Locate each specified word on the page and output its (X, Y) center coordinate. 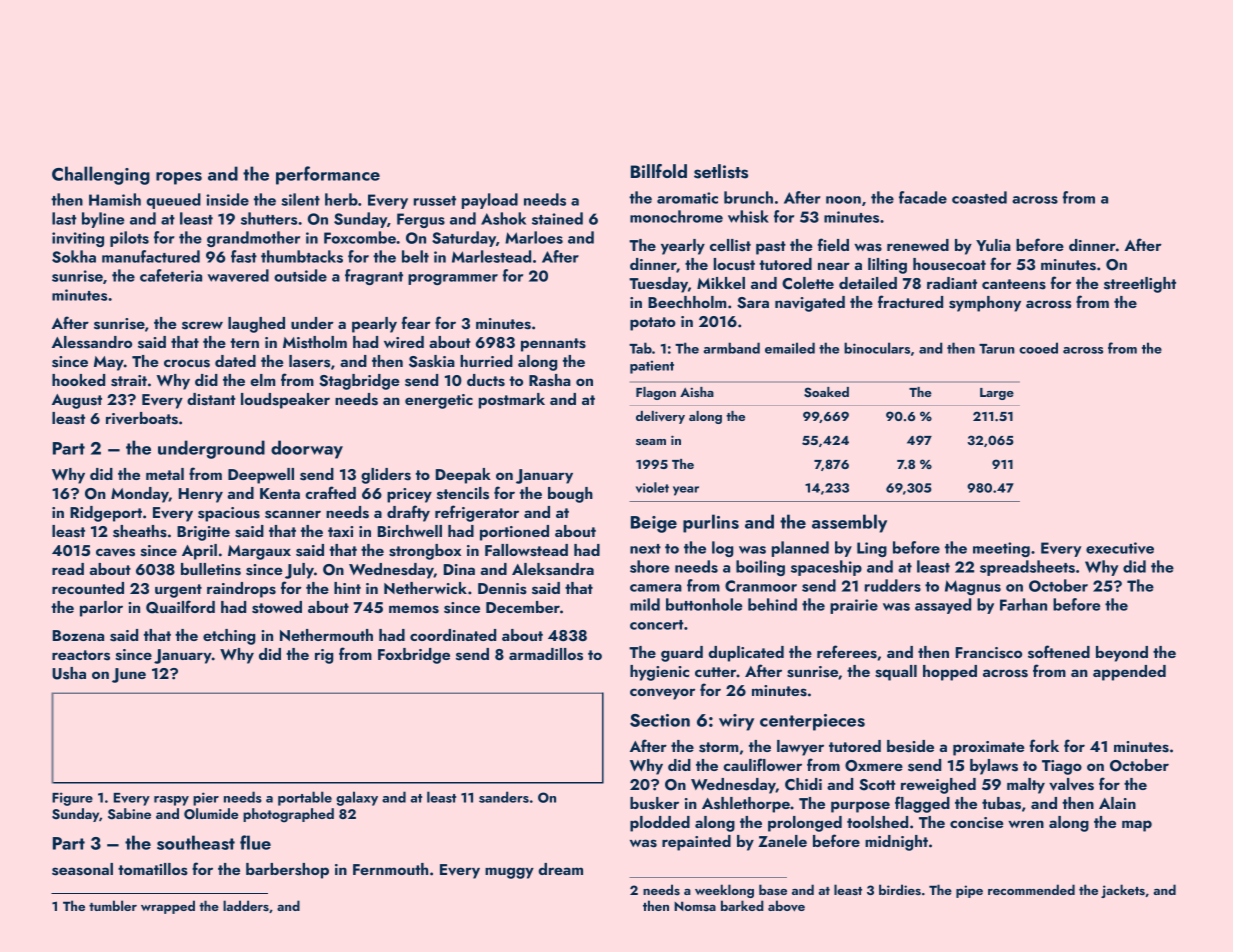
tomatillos (153, 869)
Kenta (280, 493)
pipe (969, 891)
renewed (918, 245)
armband (731, 348)
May (109, 363)
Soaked (826, 392)
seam (651, 442)
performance (328, 175)
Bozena (78, 635)
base (773, 889)
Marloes (534, 237)
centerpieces (812, 722)
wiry (736, 722)
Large (997, 394)
